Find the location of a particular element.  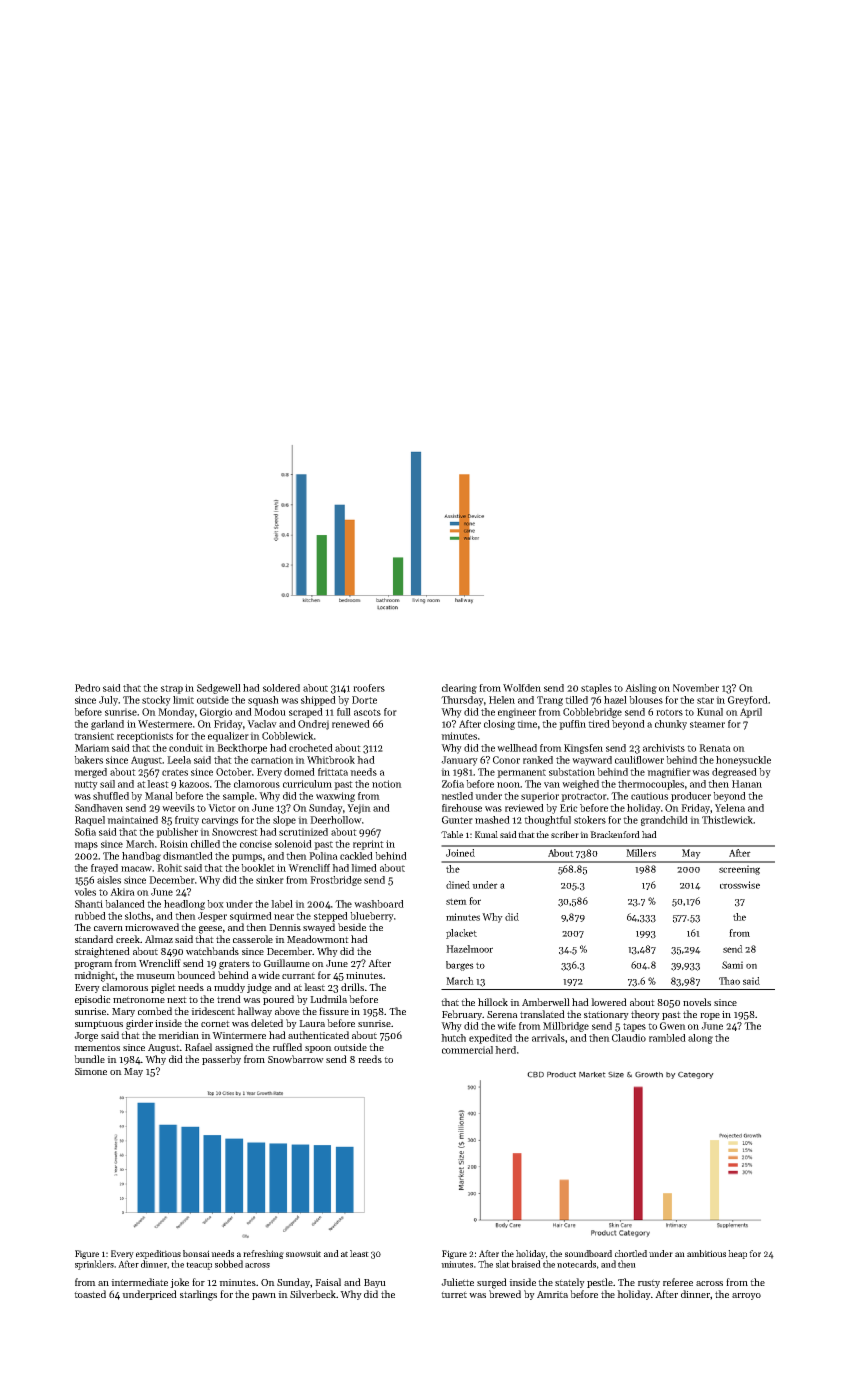

joke is located at coordinates (179, 1283).
